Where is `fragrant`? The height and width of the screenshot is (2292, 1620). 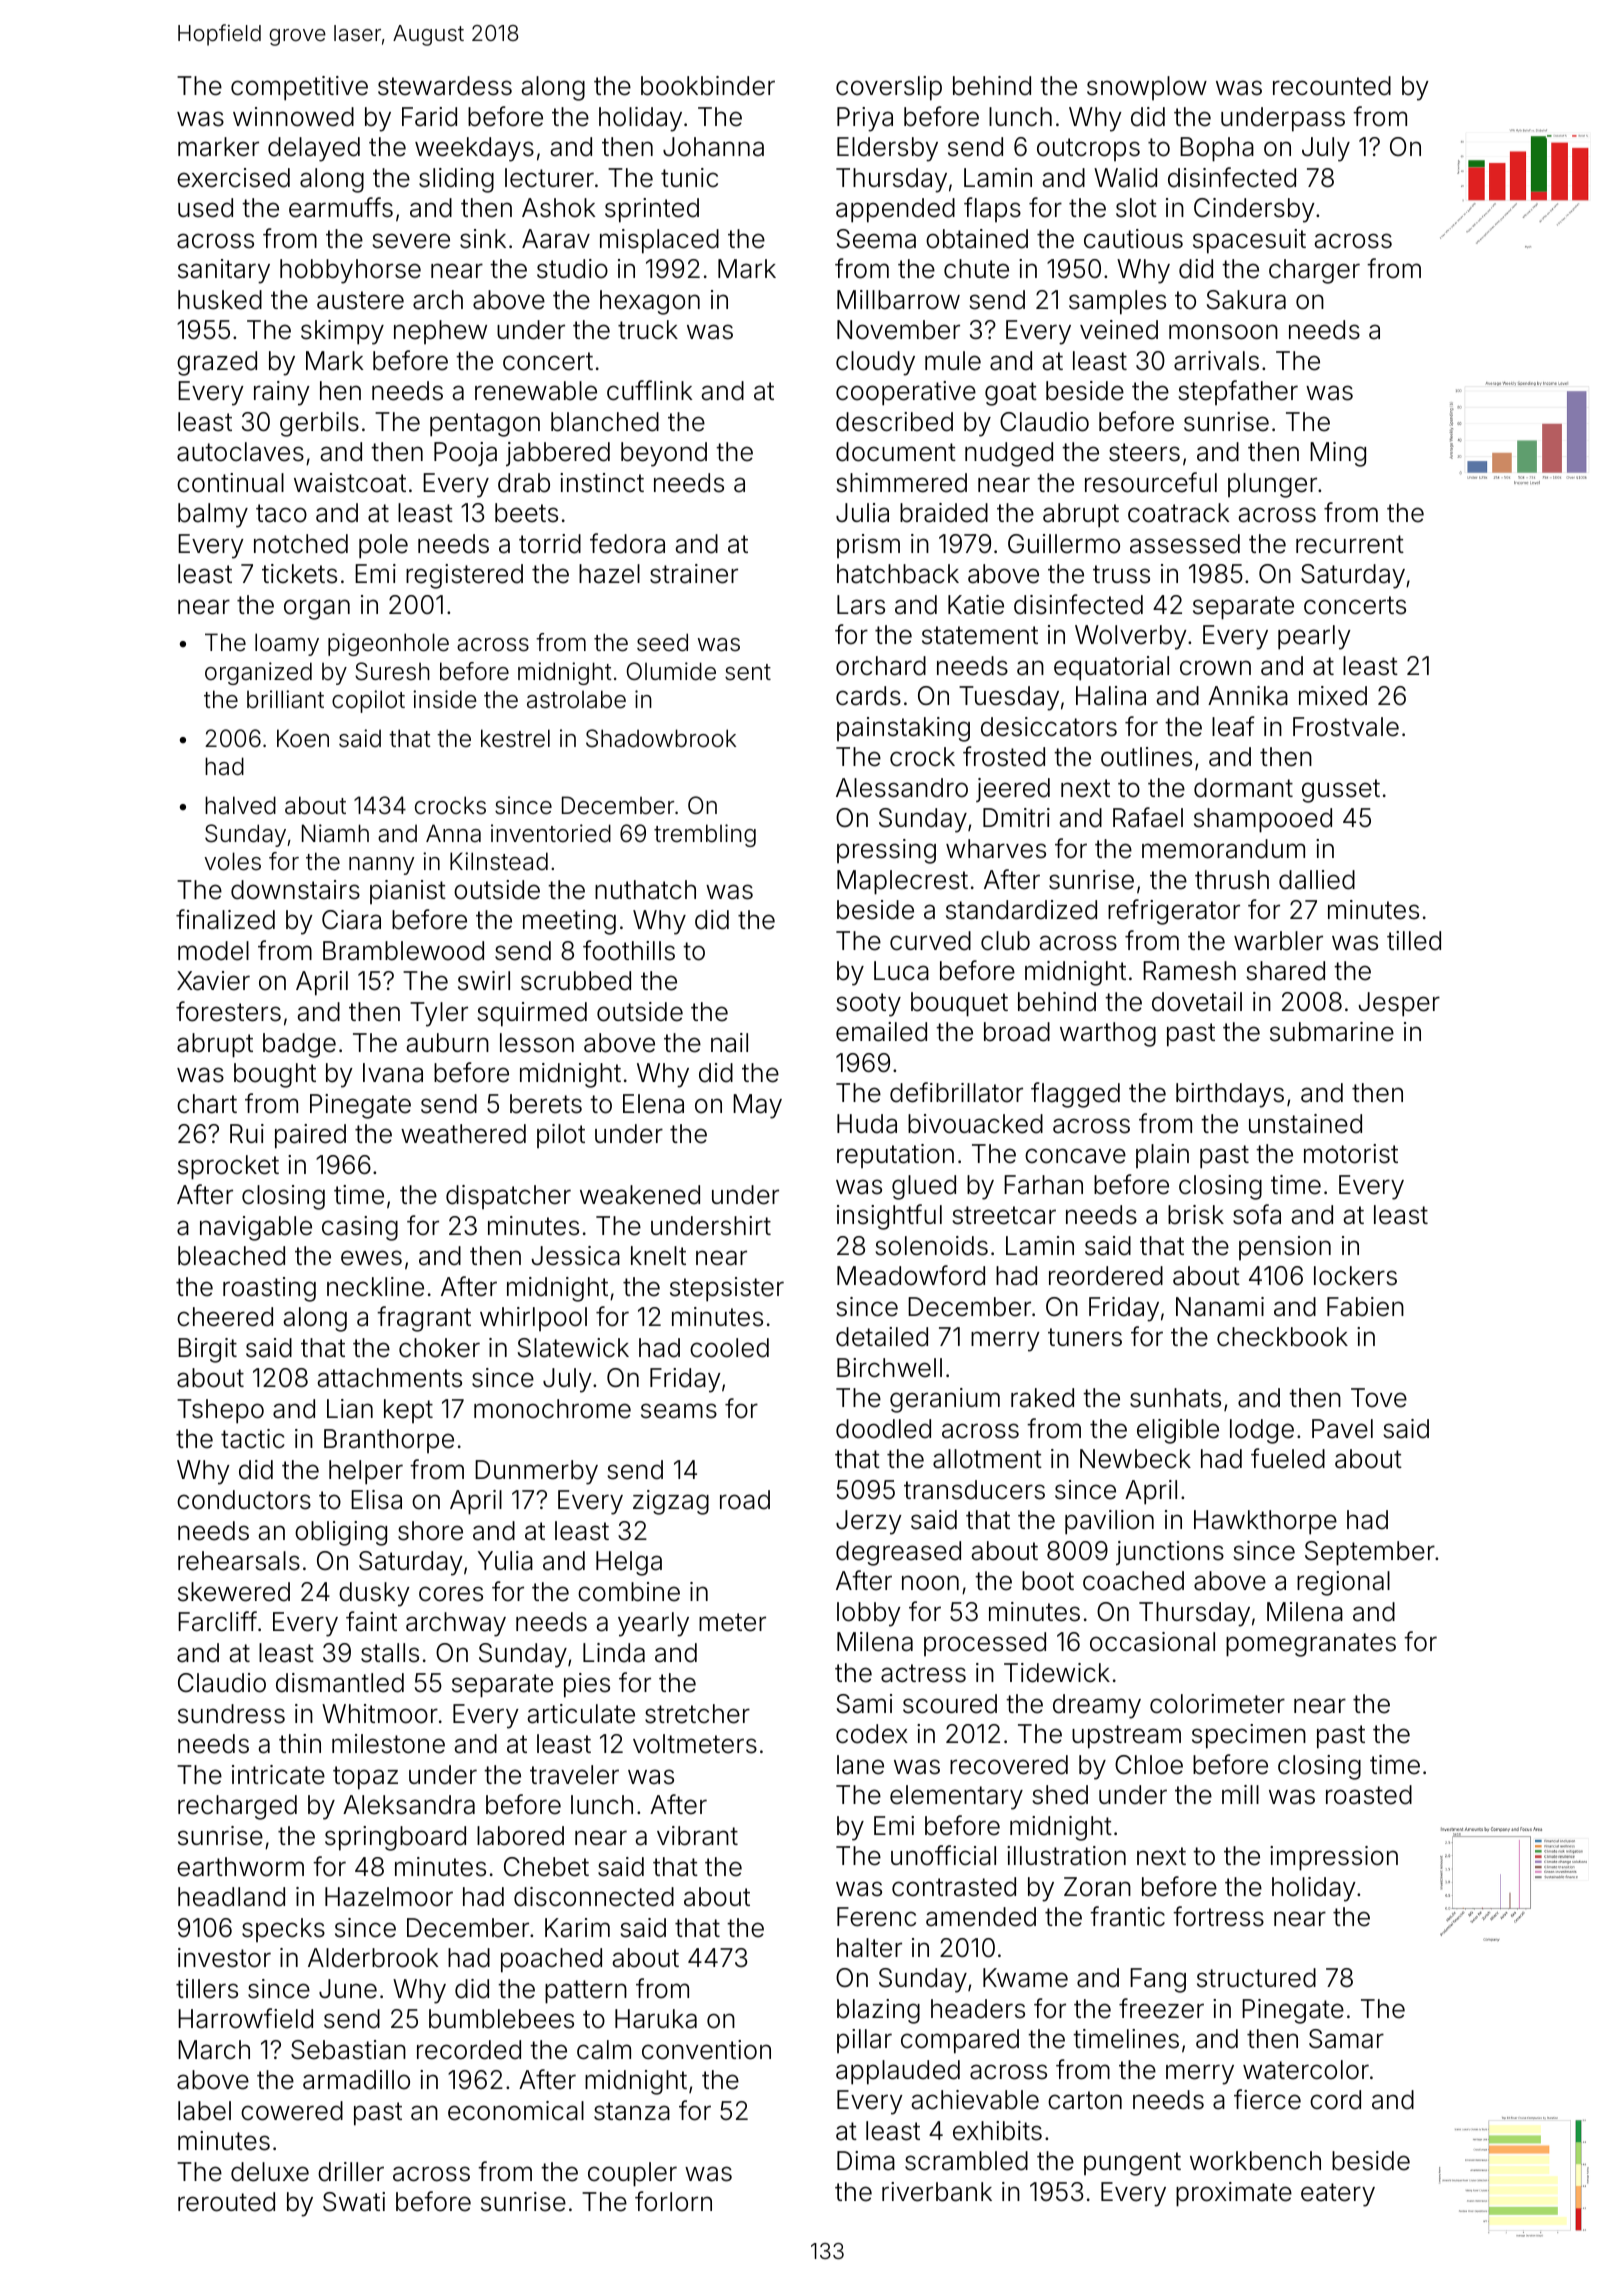 fragrant is located at coordinates (424, 1319).
